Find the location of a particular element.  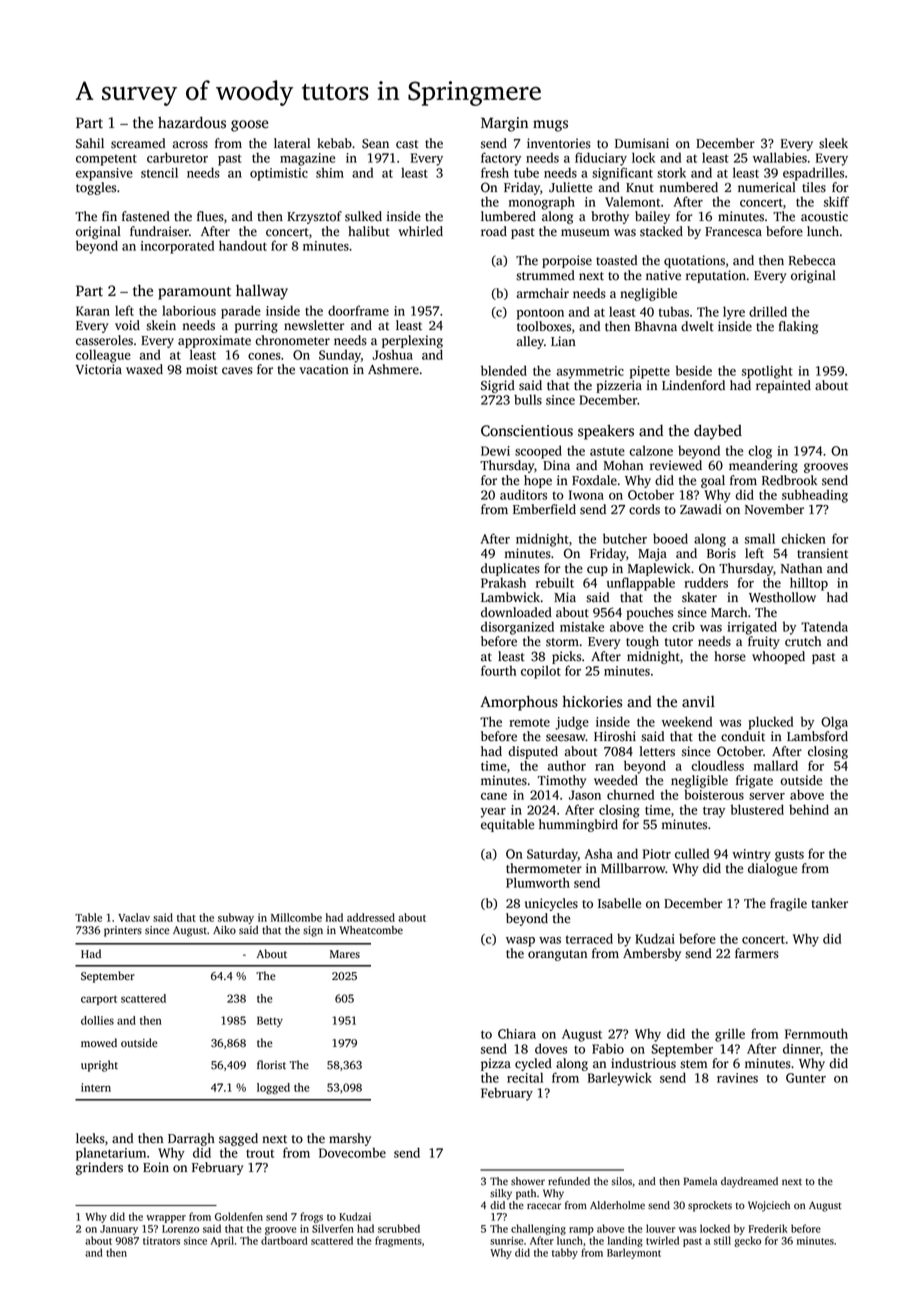

culled is located at coordinates (692, 854).
